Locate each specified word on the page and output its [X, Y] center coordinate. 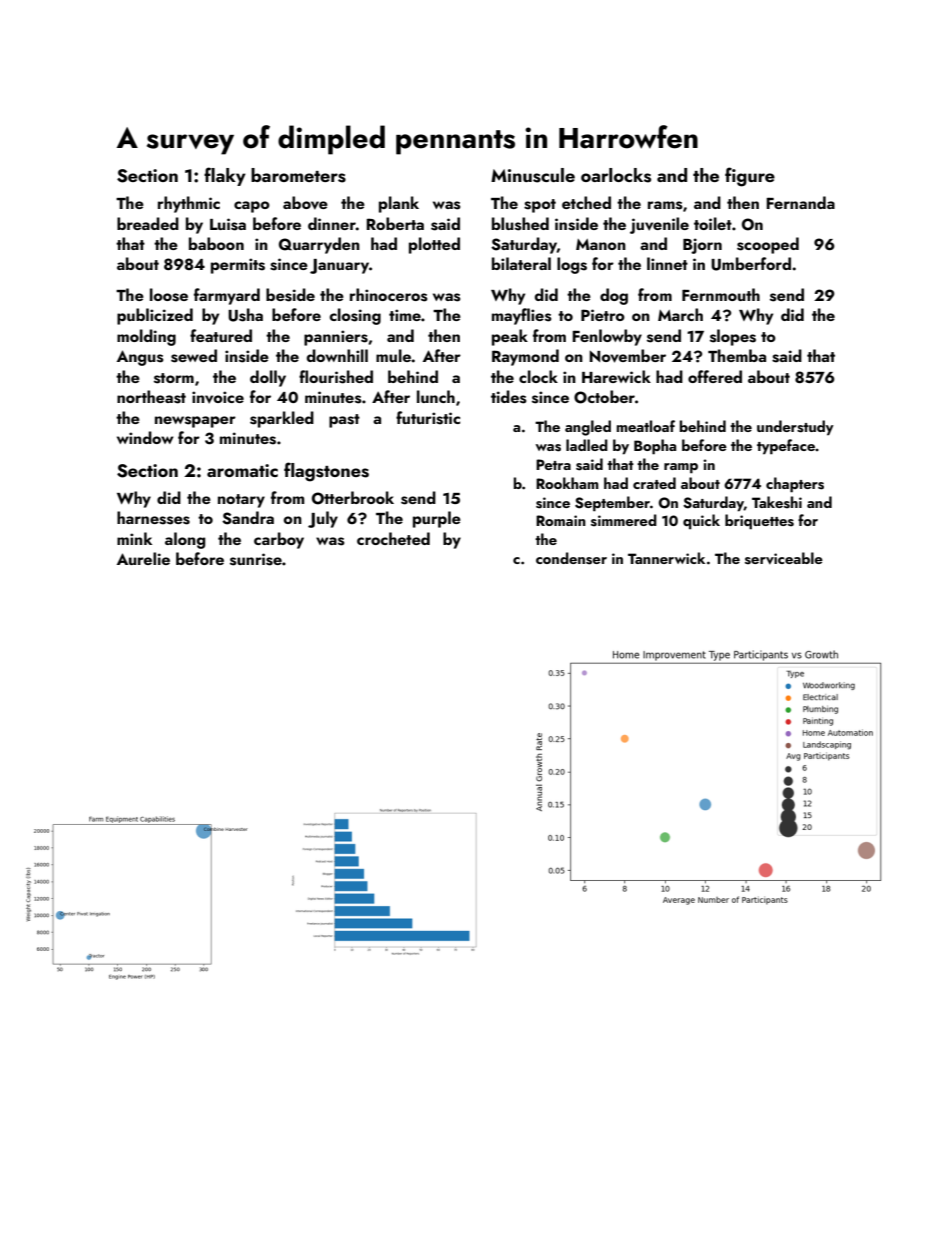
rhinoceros [389, 295]
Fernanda [800, 202]
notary [241, 501]
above [305, 203]
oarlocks [616, 175]
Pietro [603, 315]
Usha [245, 315]
